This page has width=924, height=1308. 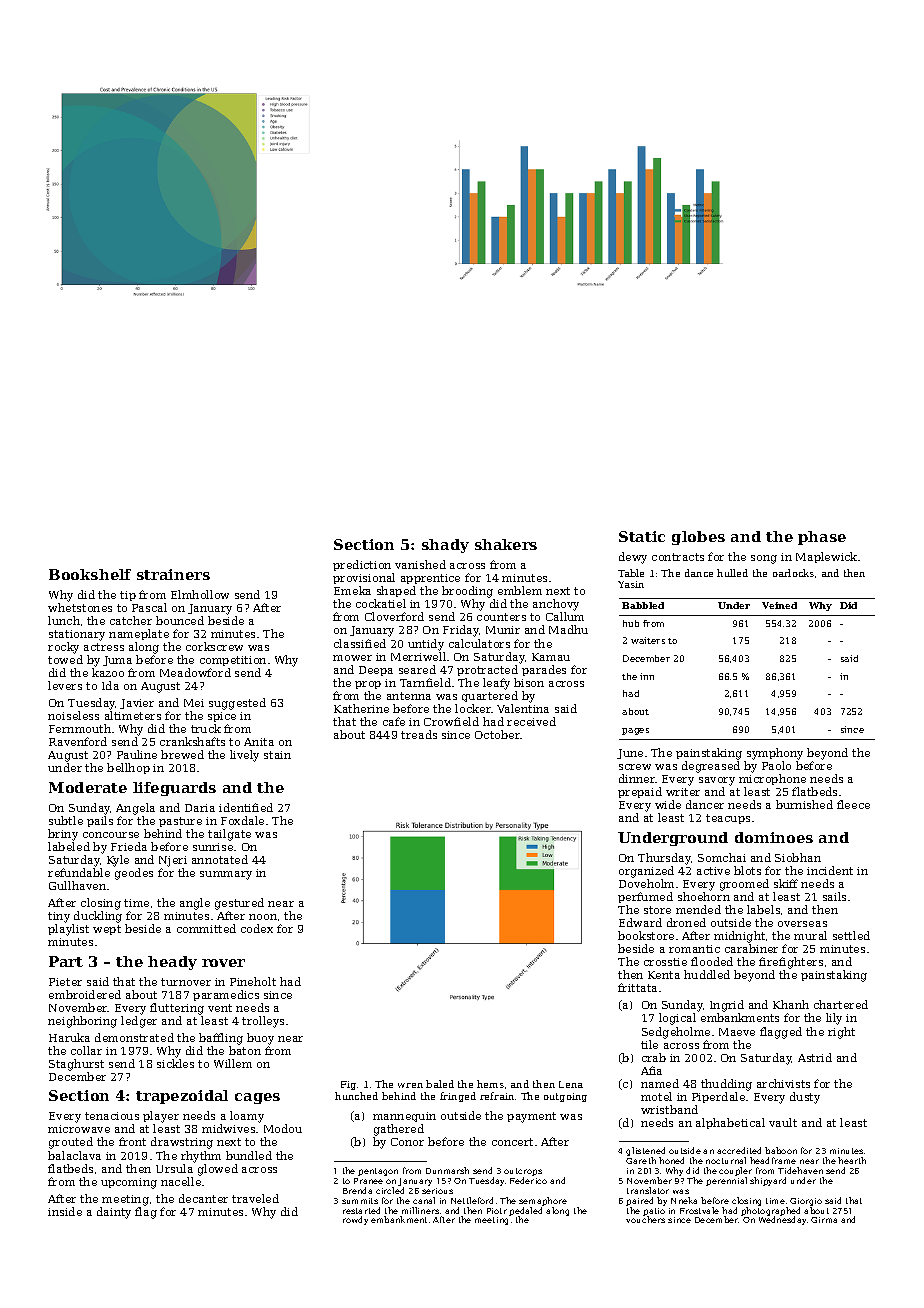 What do you see at coordinates (698, 538) in the page?
I see `globes` at bounding box center [698, 538].
